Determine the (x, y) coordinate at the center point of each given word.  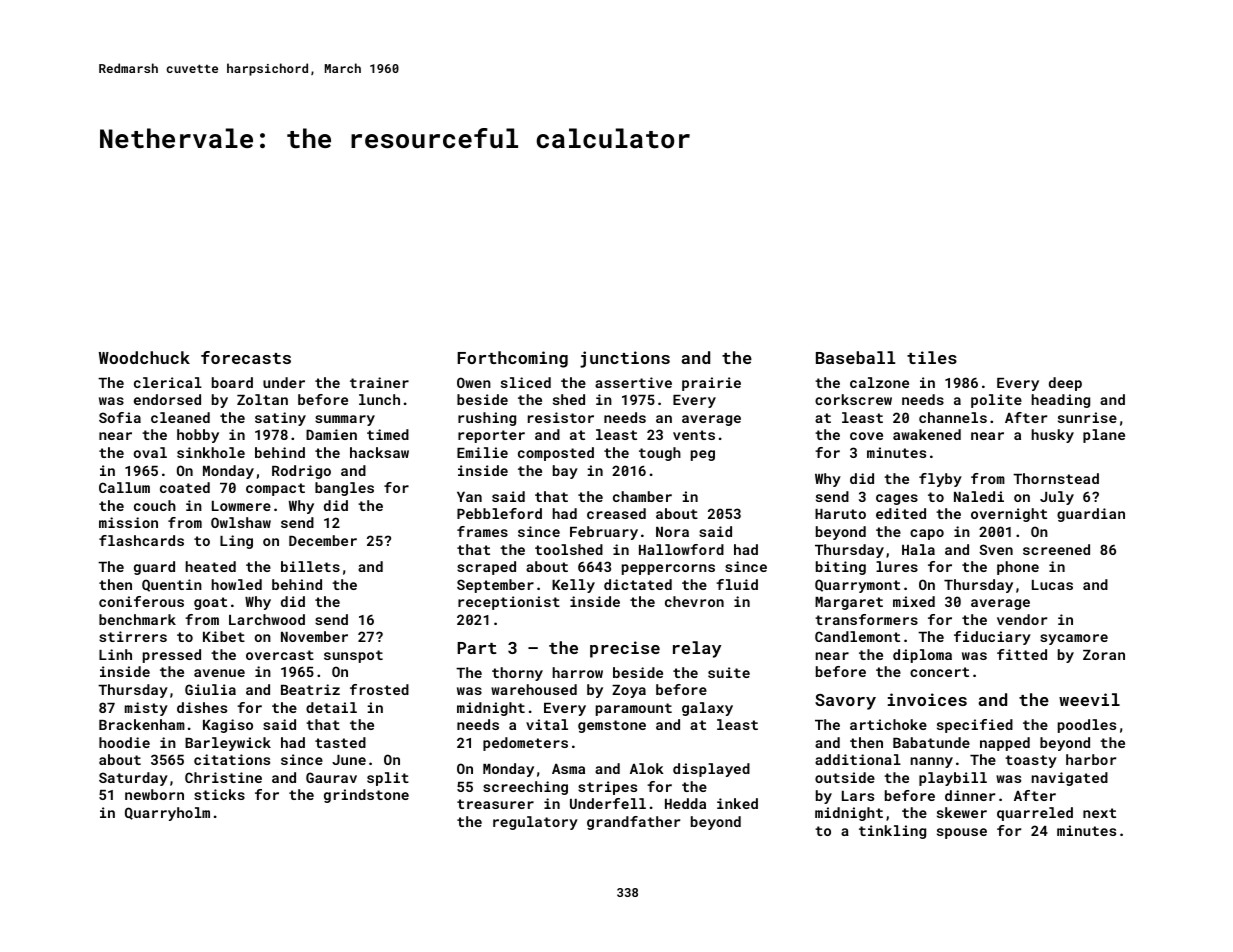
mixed (914, 601)
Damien (331, 434)
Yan (469, 497)
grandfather (633, 823)
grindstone (366, 796)
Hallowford (681, 549)
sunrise (1087, 417)
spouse (962, 833)
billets (310, 566)
